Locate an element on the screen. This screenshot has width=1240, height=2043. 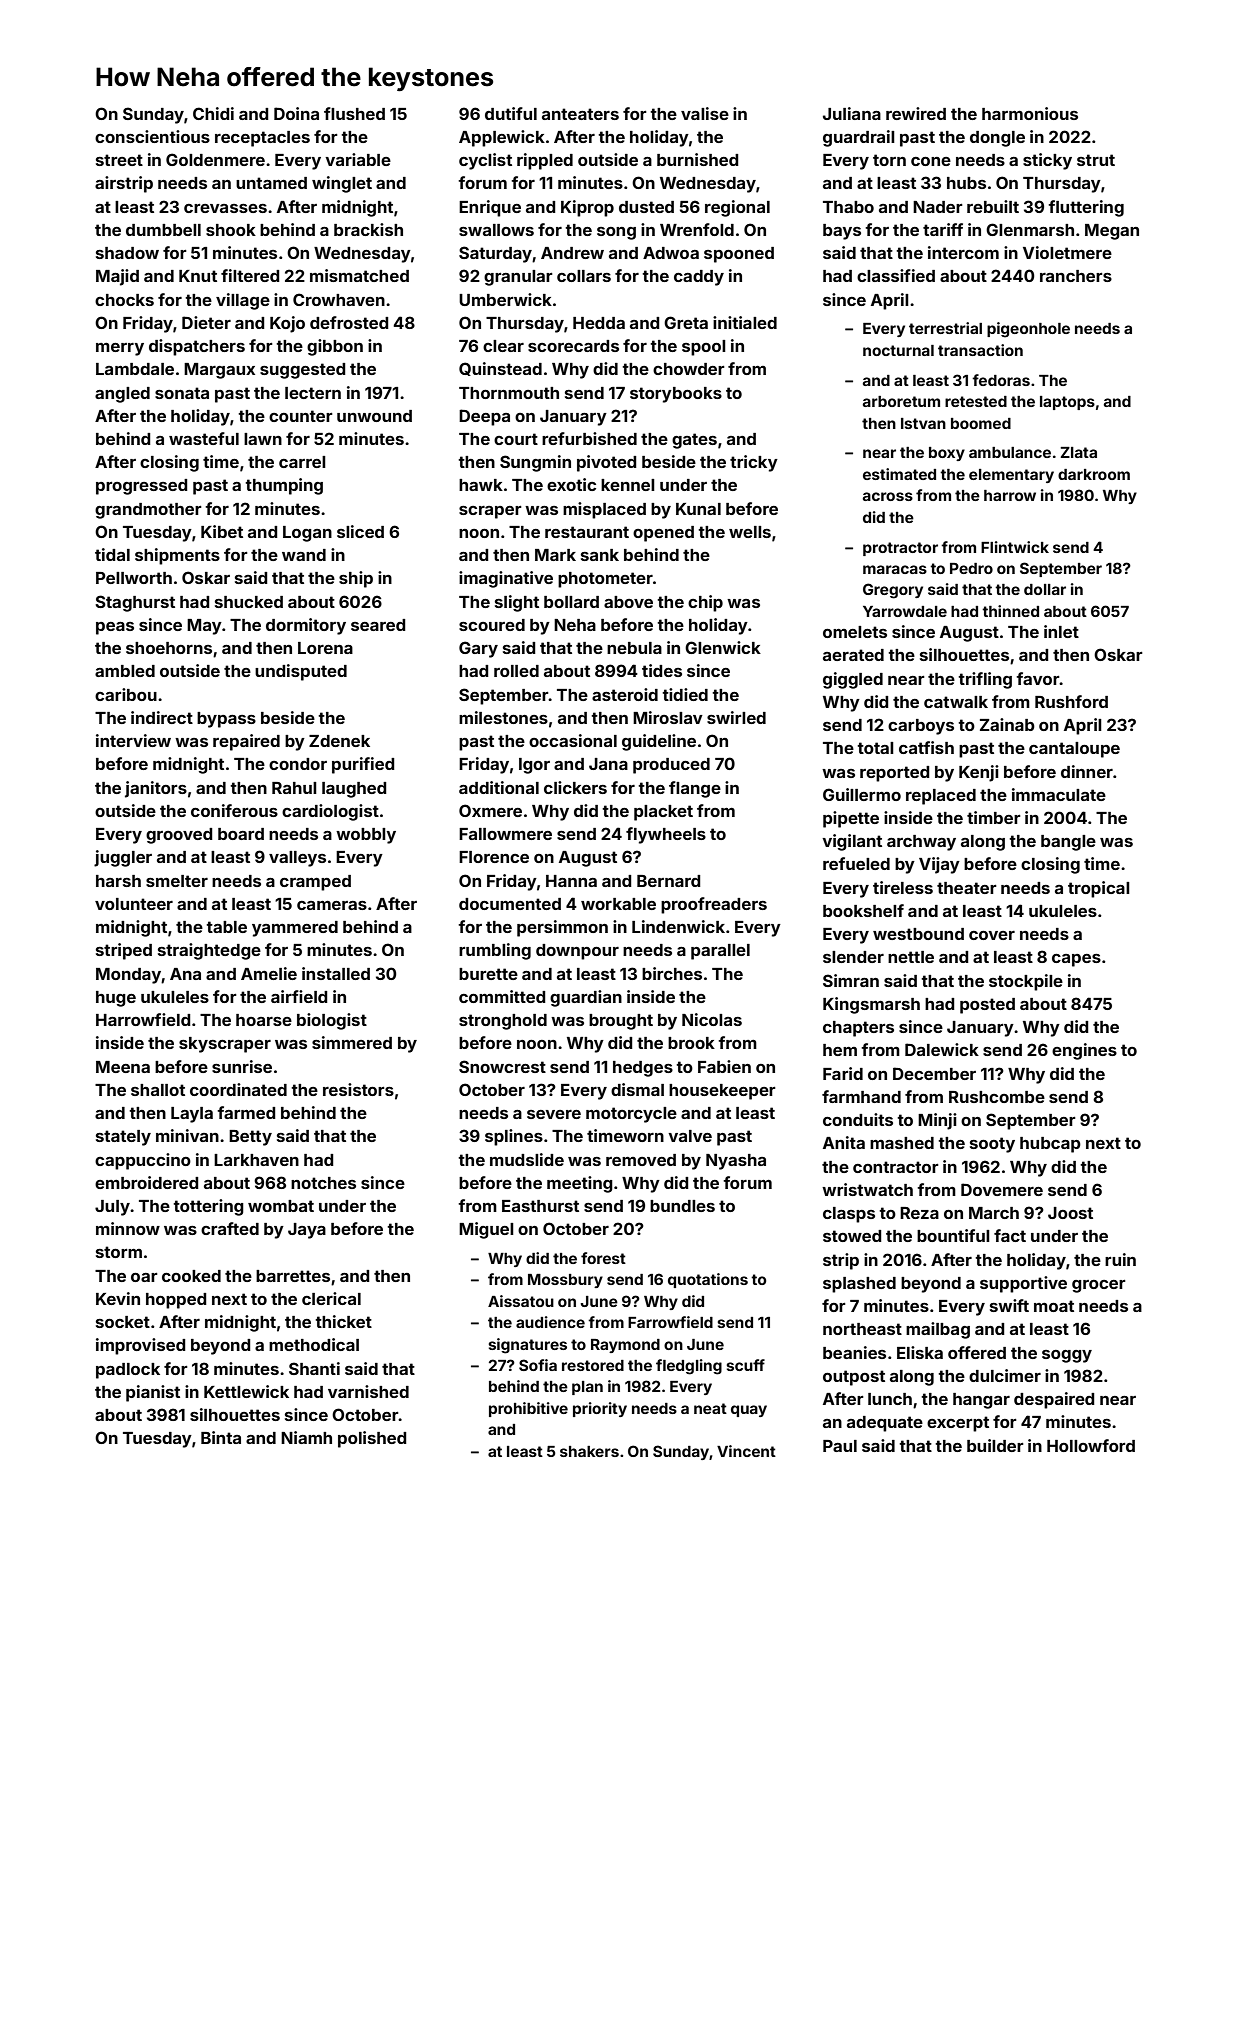
flywheels is located at coordinates (666, 835).
